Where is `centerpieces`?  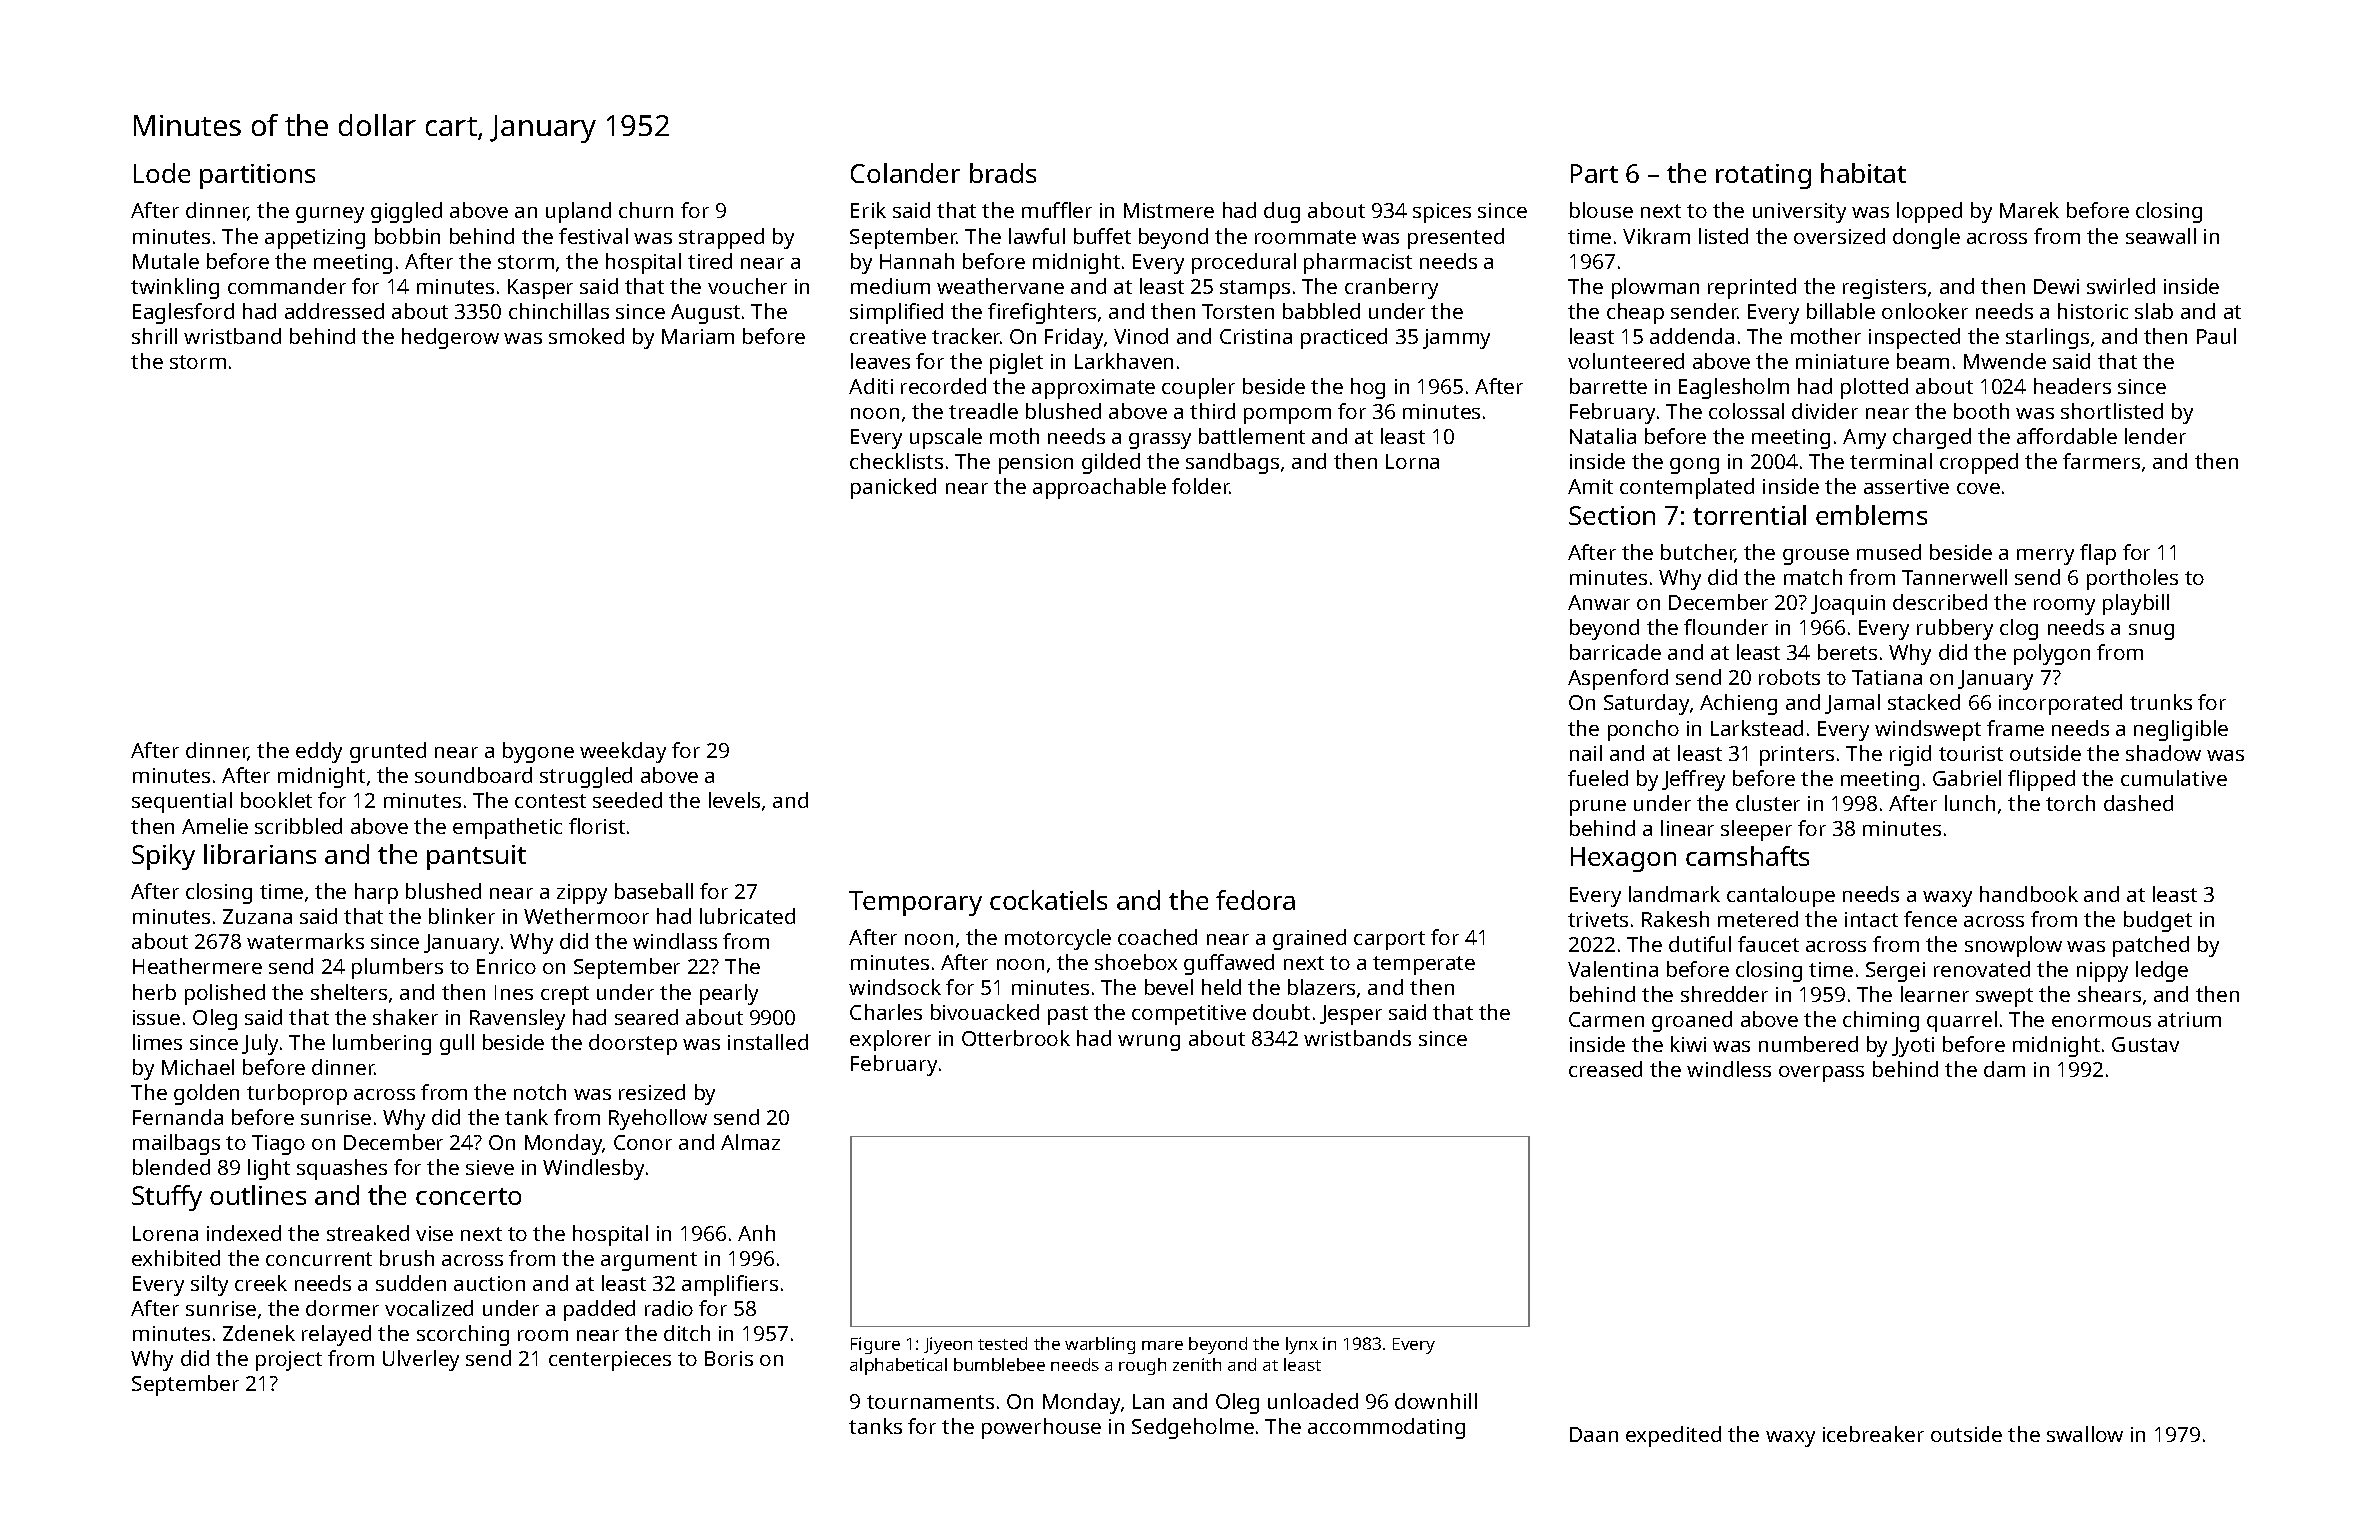 centerpieces is located at coordinates (610, 1361).
